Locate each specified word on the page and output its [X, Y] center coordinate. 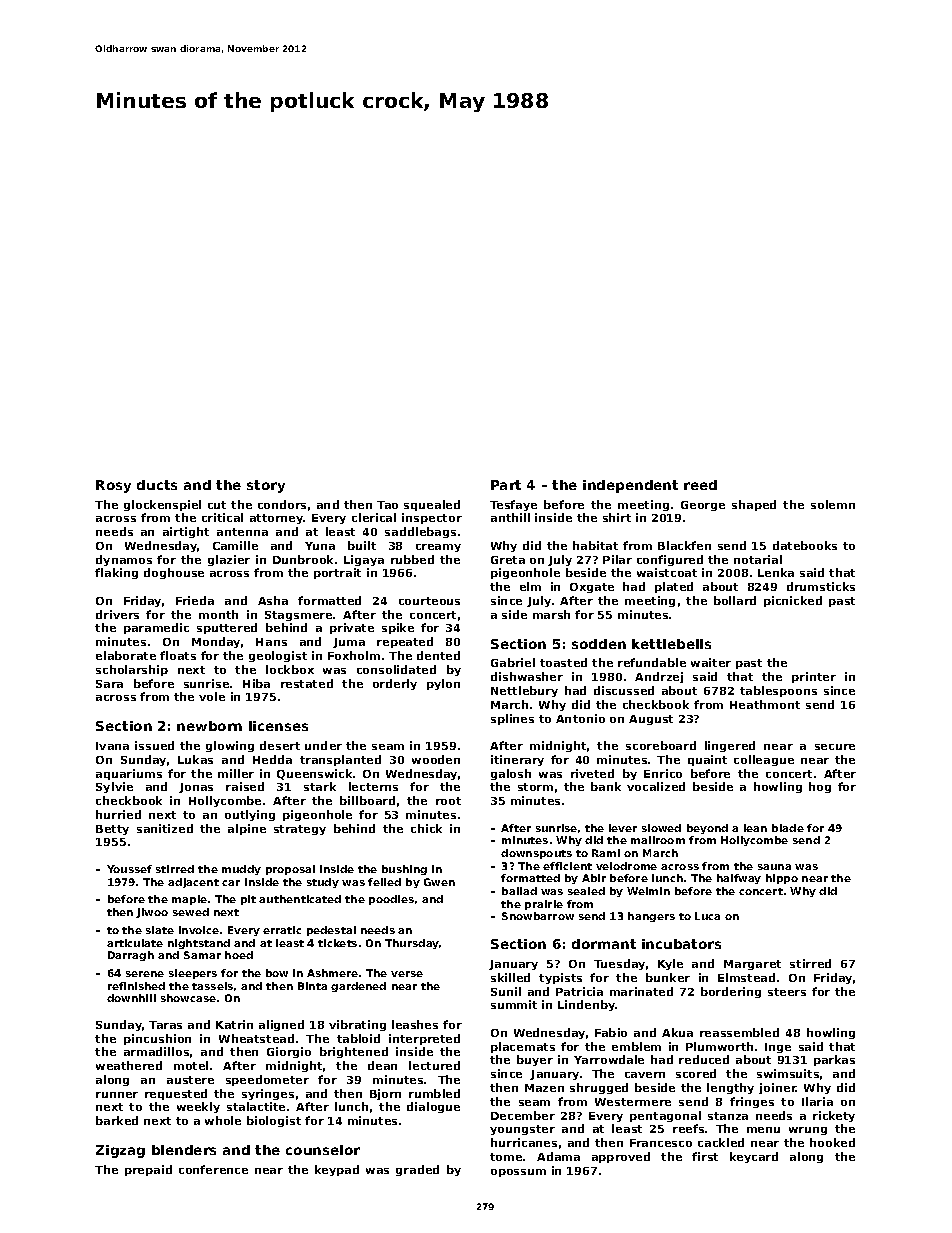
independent [630, 486]
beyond [707, 829]
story [266, 486]
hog [820, 787]
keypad [337, 1170]
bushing [404, 870]
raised [245, 786]
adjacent [193, 883]
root [448, 801]
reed [700, 485]
